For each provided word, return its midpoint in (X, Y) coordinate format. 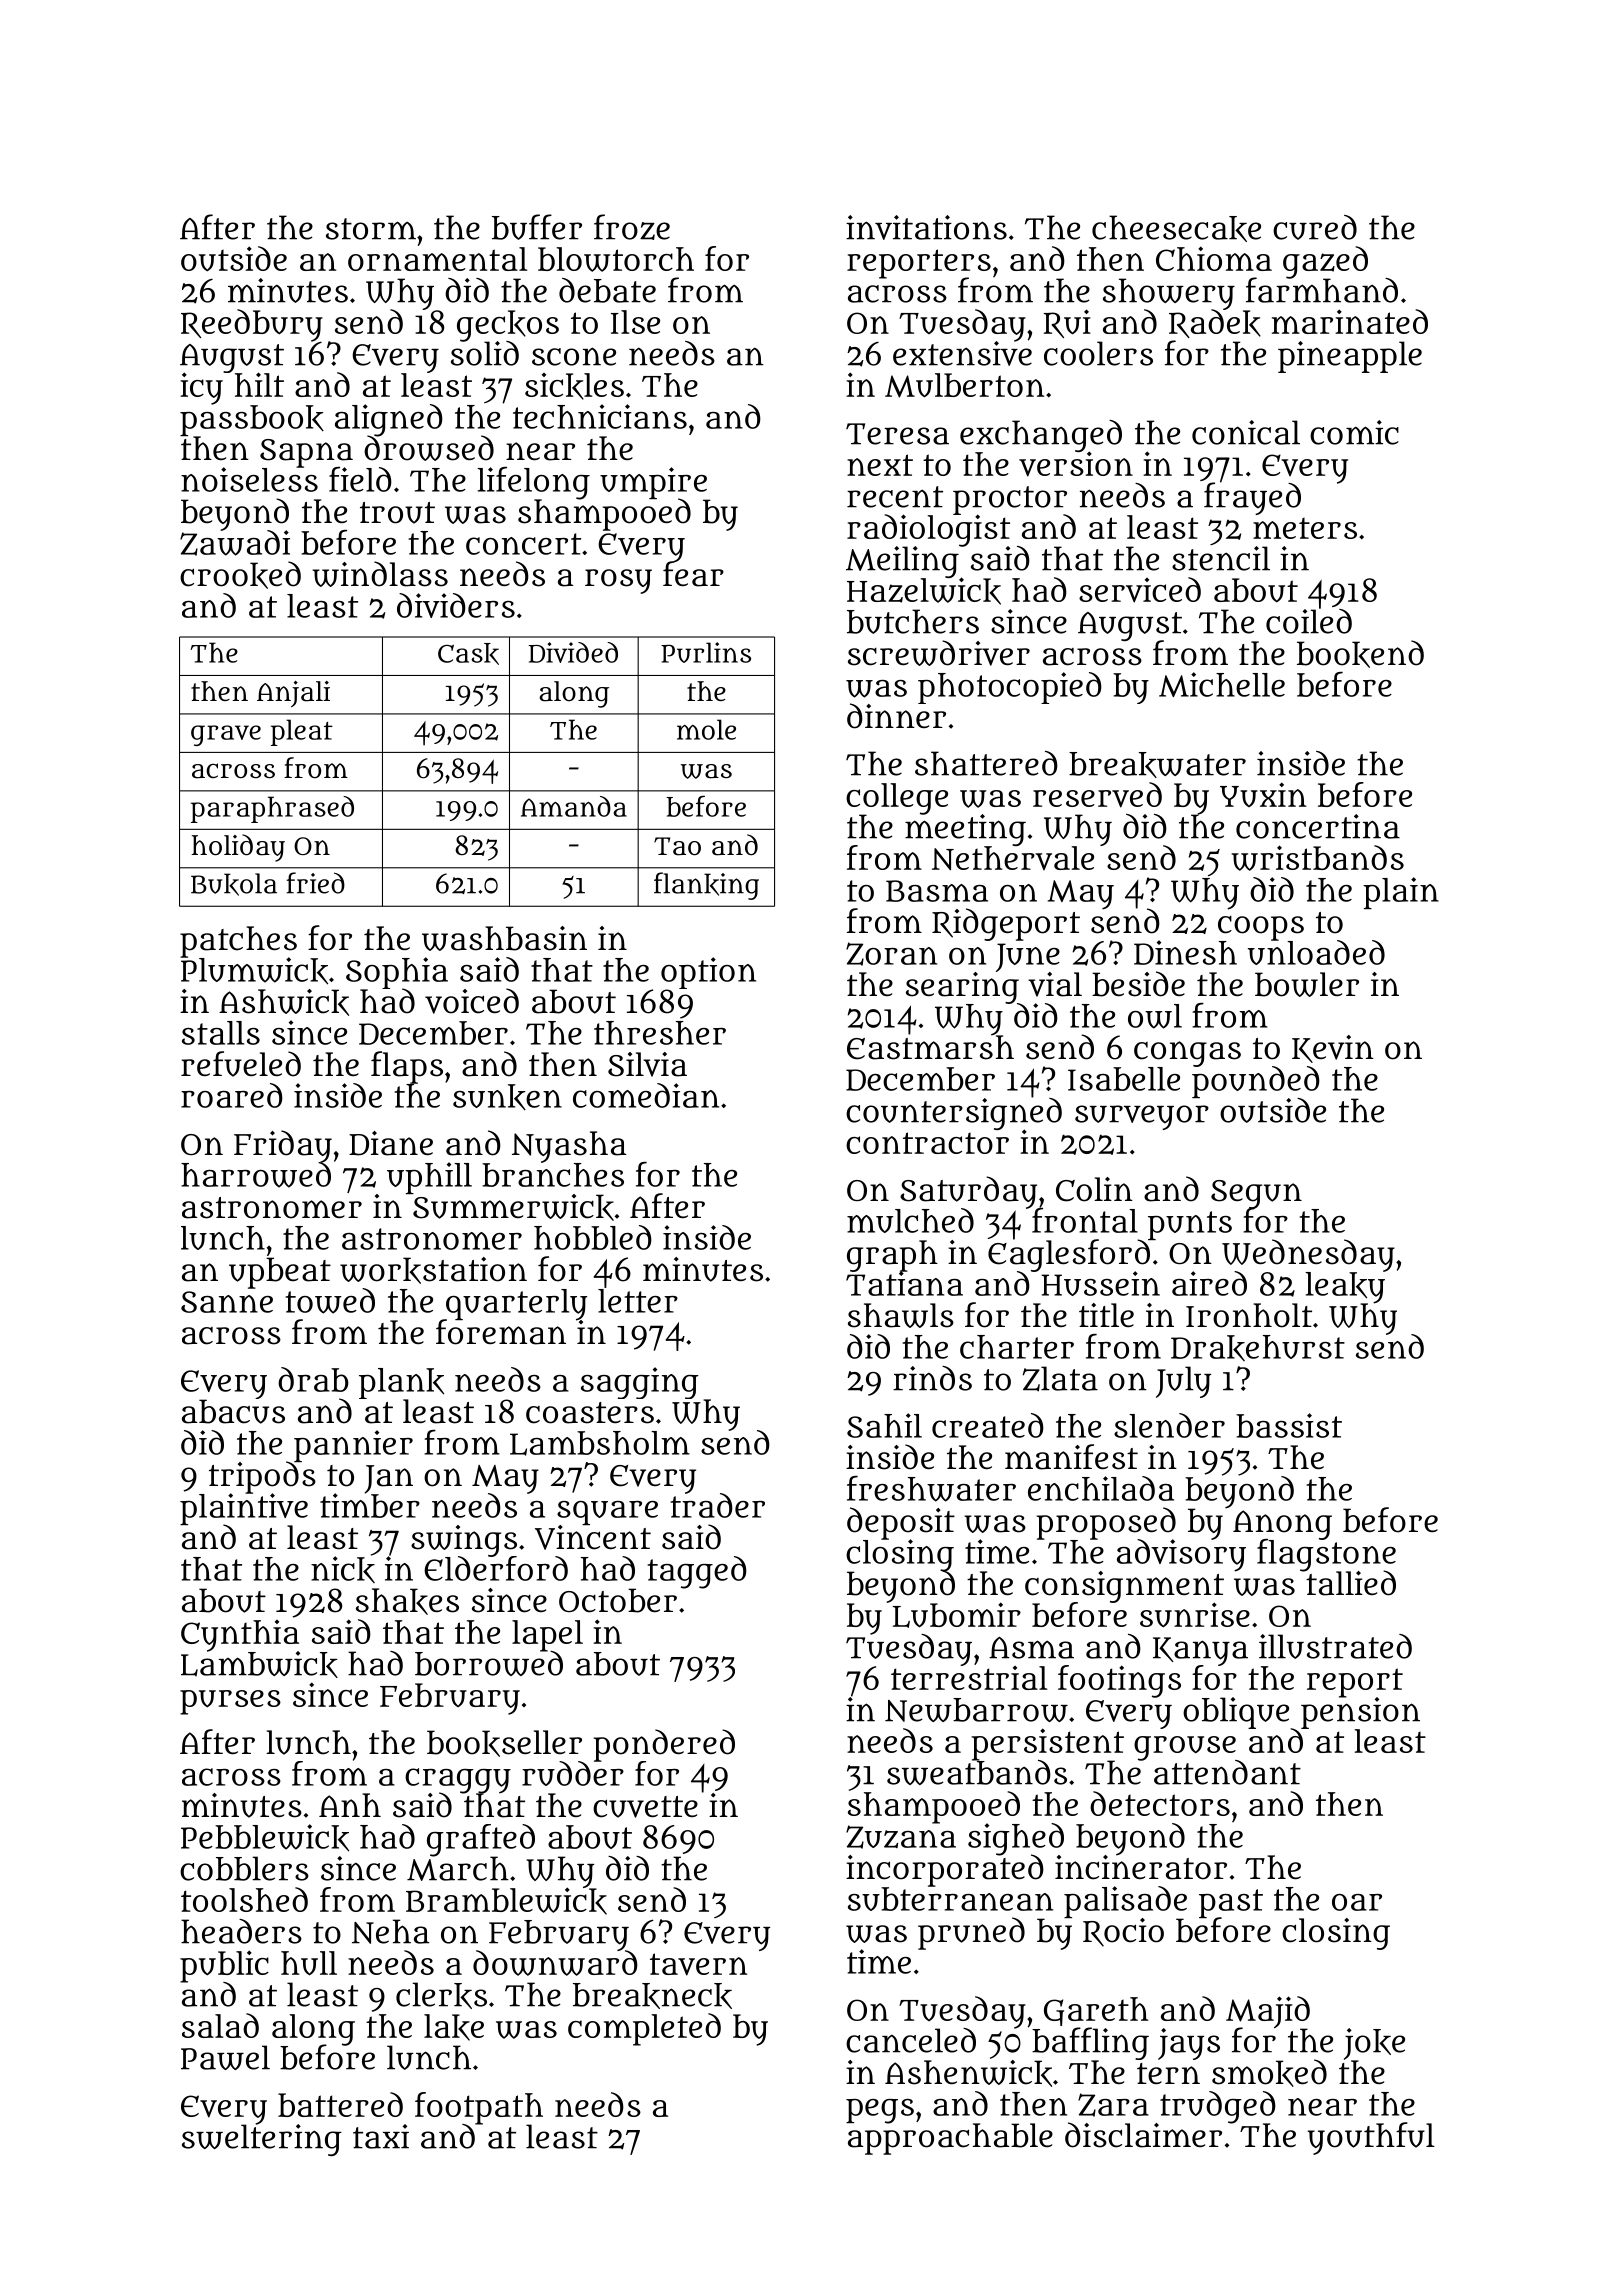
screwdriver (939, 653)
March (458, 1869)
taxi (381, 2136)
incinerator (1141, 1867)
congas (1187, 1054)
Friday (283, 1146)
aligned (389, 420)
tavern (698, 1964)
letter (638, 1301)
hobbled (593, 1237)
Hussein (1100, 1284)
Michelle (1222, 684)
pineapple (1350, 357)
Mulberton (964, 385)
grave (226, 735)
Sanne (227, 1302)
